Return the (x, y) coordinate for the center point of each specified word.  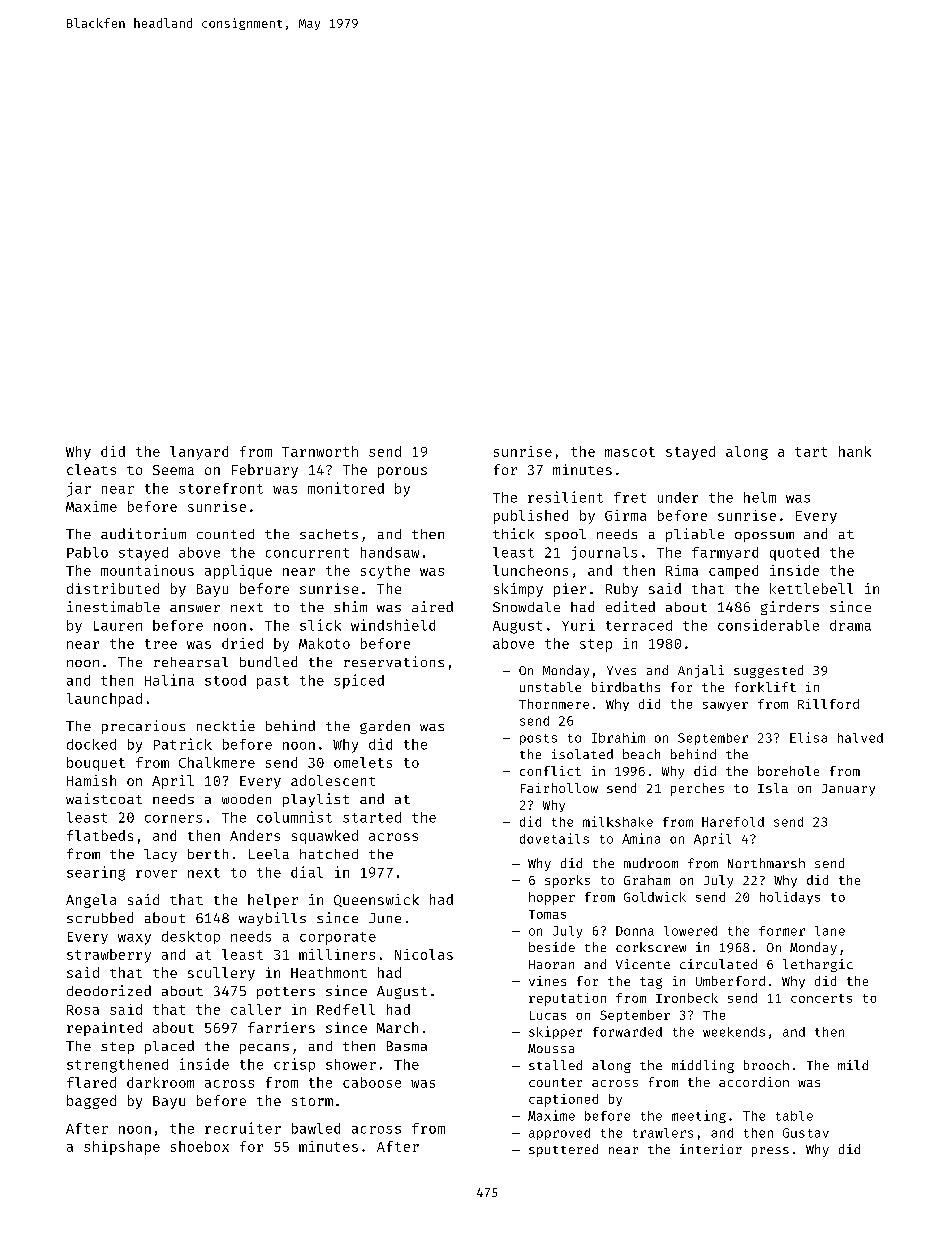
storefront (221, 488)
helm (760, 497)
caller (256, 1009)
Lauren (118, 626)
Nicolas (424, 954)
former (782, 931)
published (531, 517)
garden (385, 727)
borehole (788, 771)
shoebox (200, 1146)
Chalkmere (217, 762)
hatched (329, 854)
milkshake (618, 821)
